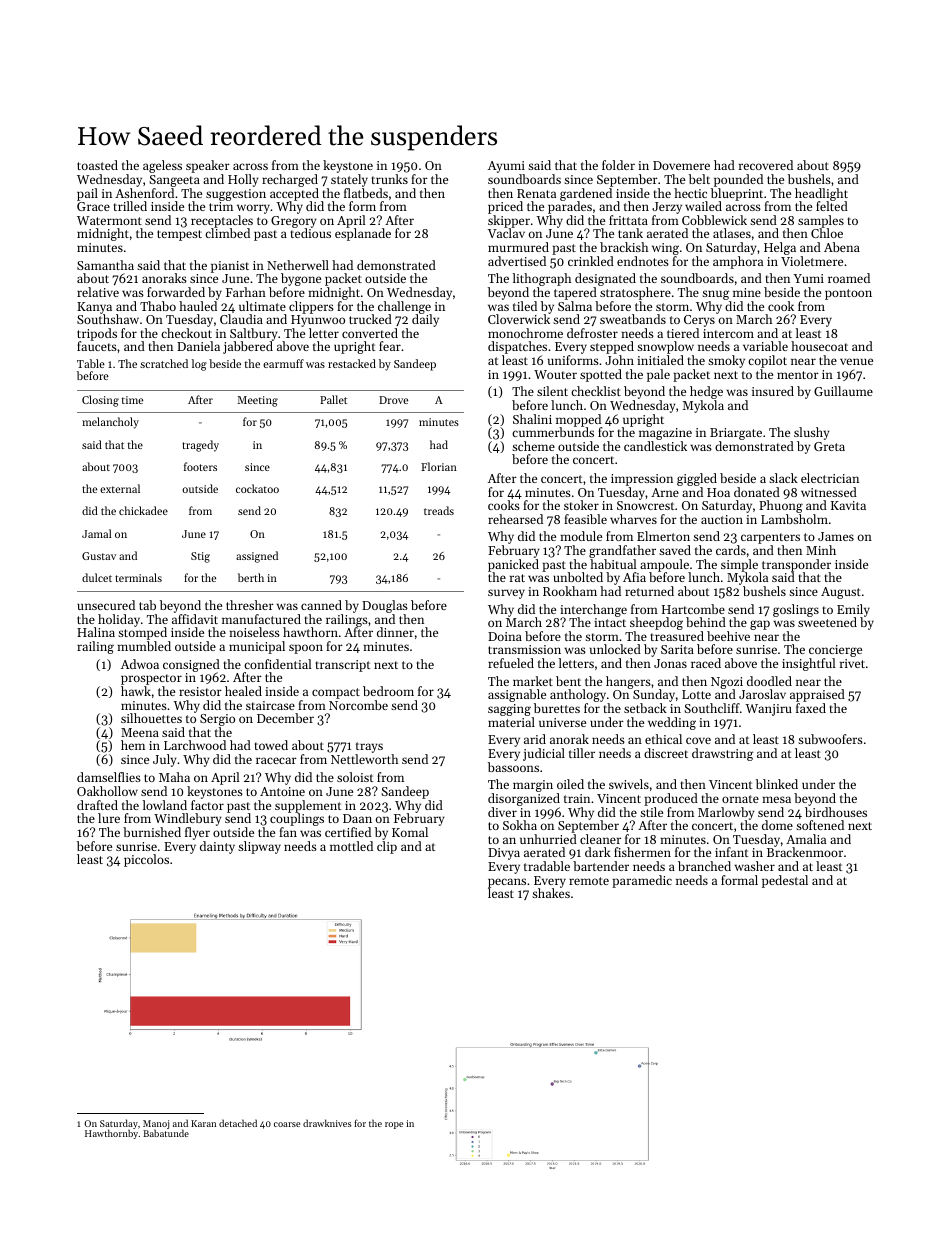 The height and width of the screenshot is (1233, 952). Describe the element at coordinates (553, 432) in the screenshot. I see `cummerbunds` at that location.
